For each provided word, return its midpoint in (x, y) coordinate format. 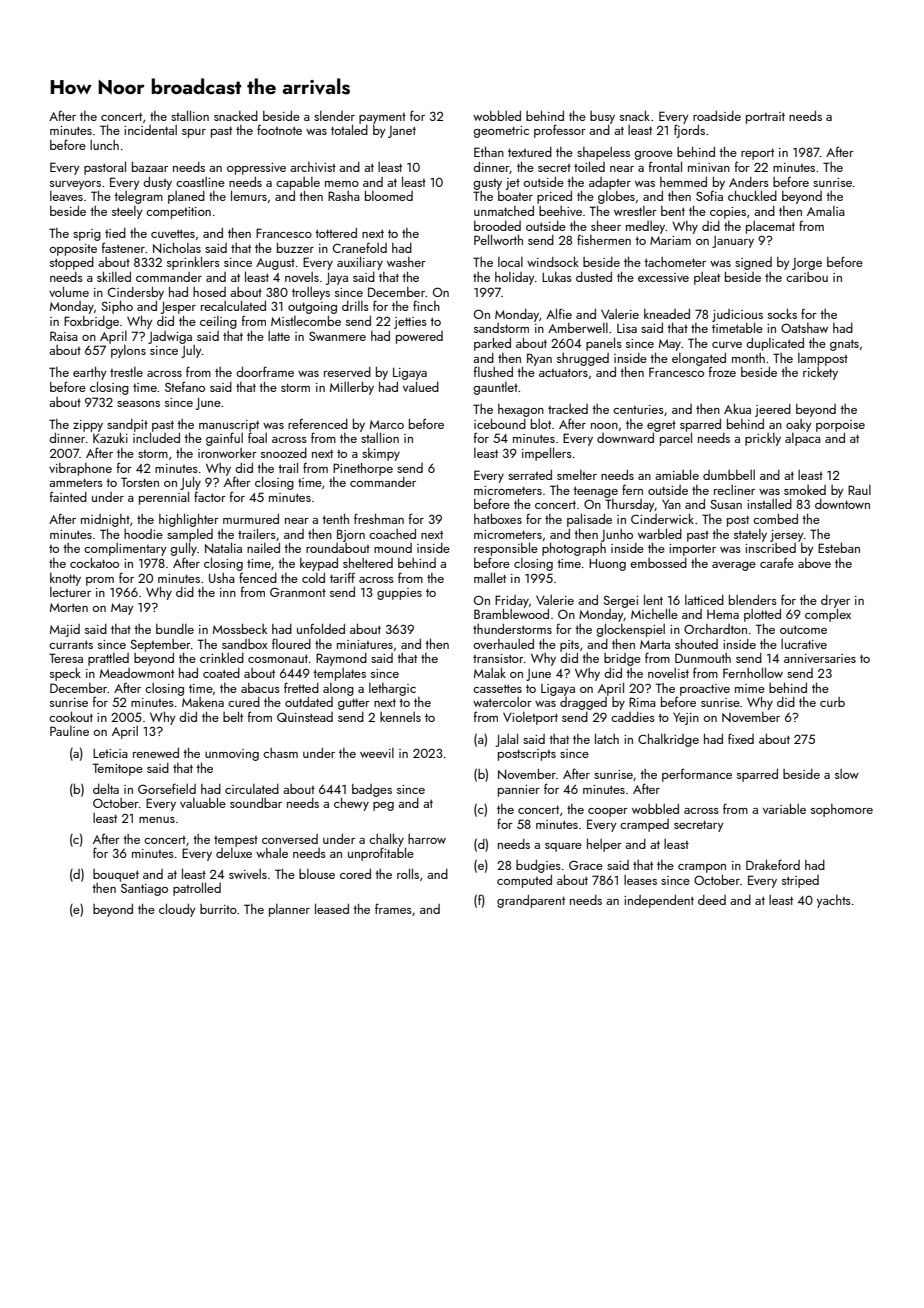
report (757, 154)
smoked (805, 490)
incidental (150, 130)
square (563, 847)
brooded (497, 226)
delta (106, 788)
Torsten (140, 482)
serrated (530, 475)
